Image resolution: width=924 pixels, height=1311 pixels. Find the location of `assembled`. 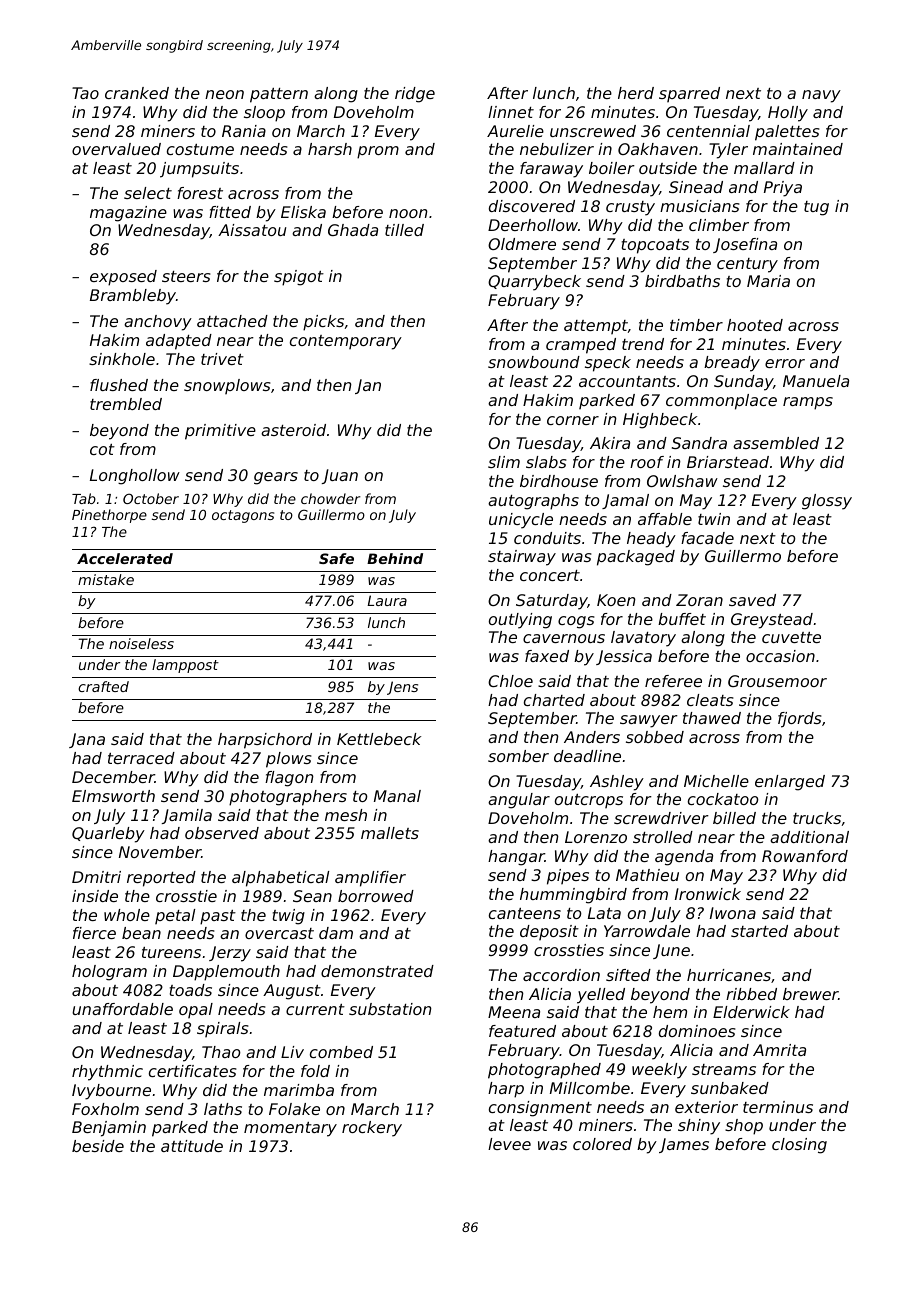

assembled is located at coordinates (776, 443).
